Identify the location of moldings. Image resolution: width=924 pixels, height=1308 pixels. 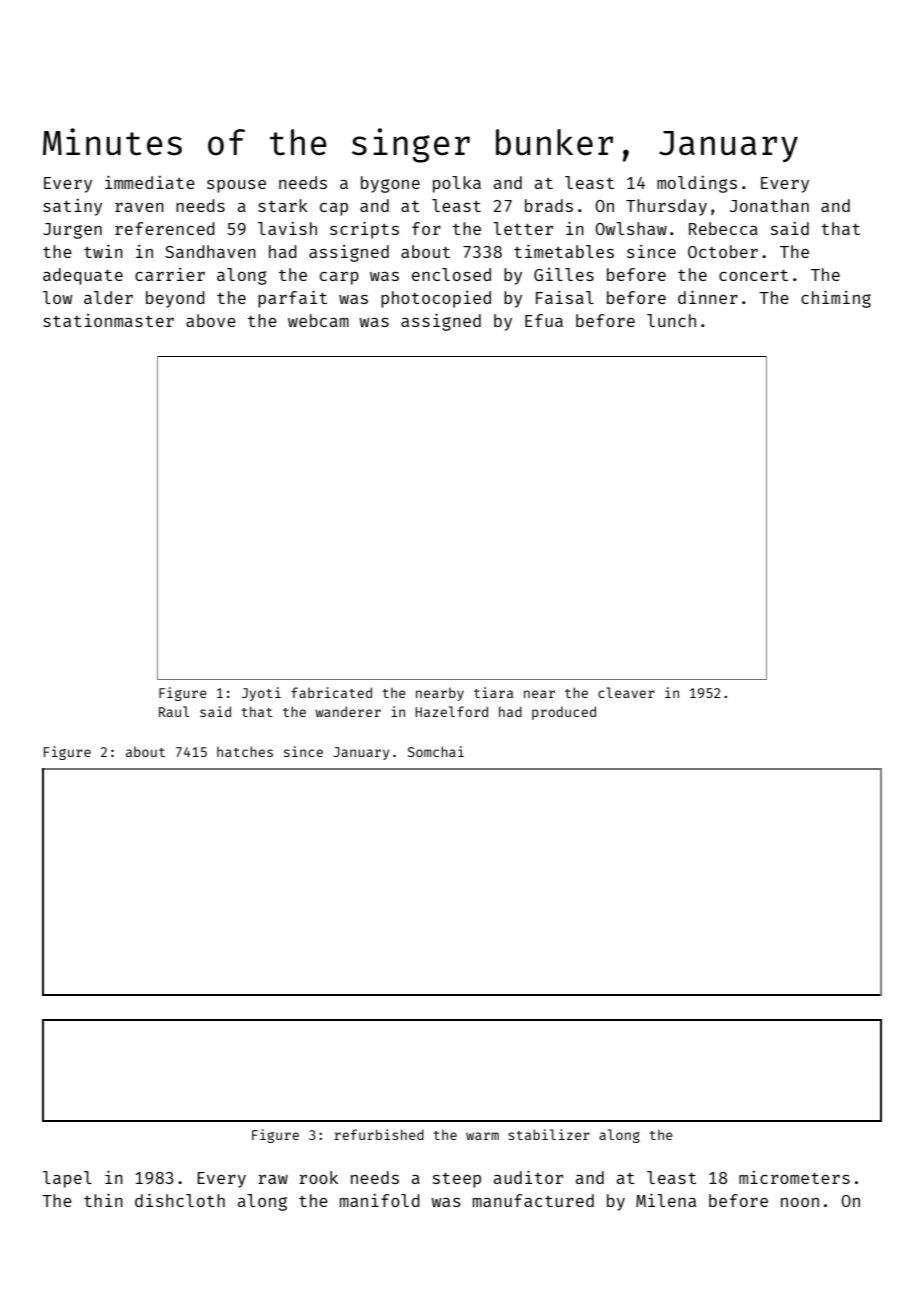
(697, 184).
